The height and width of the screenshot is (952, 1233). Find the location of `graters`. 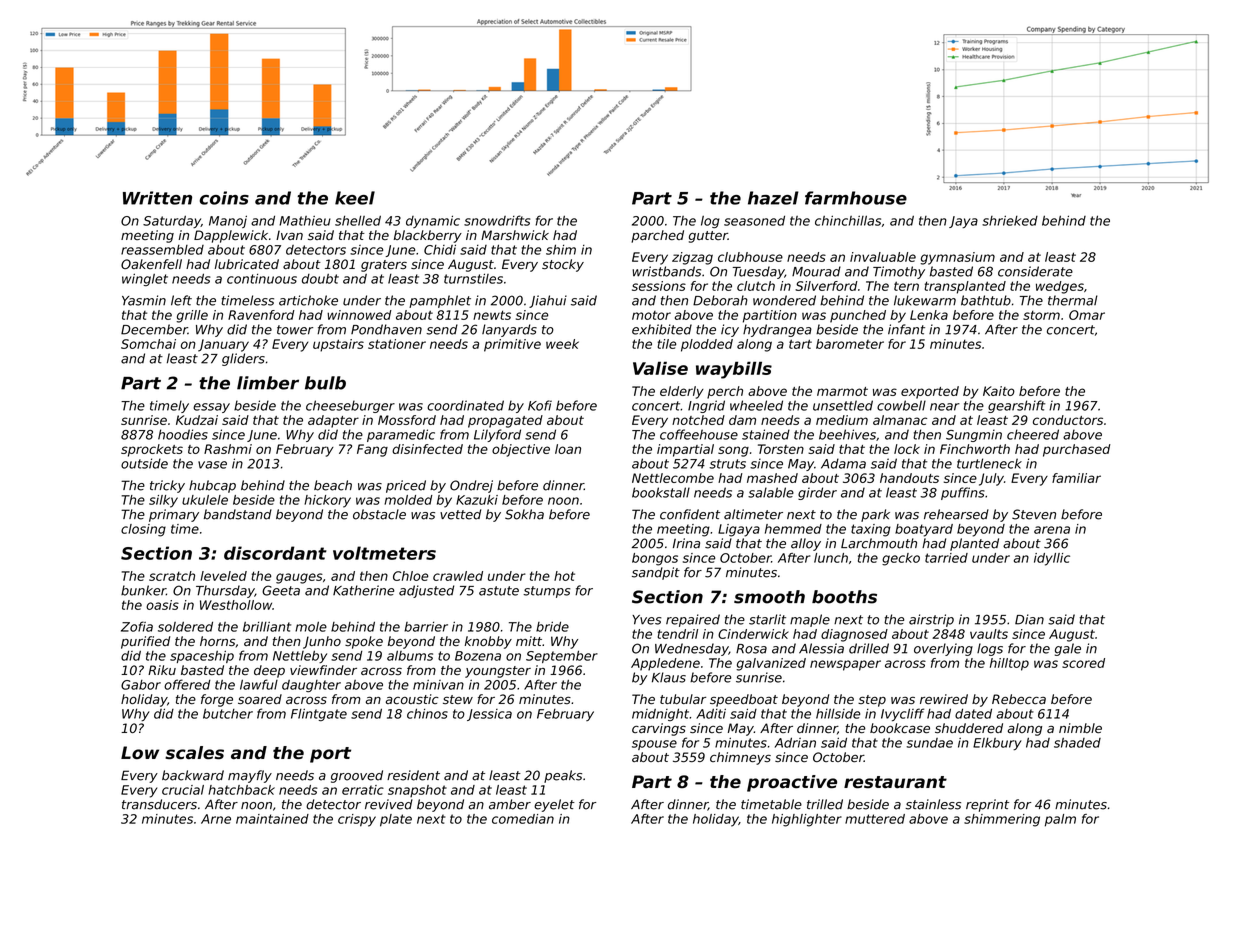

graters is located at coordinates (384, 266).
